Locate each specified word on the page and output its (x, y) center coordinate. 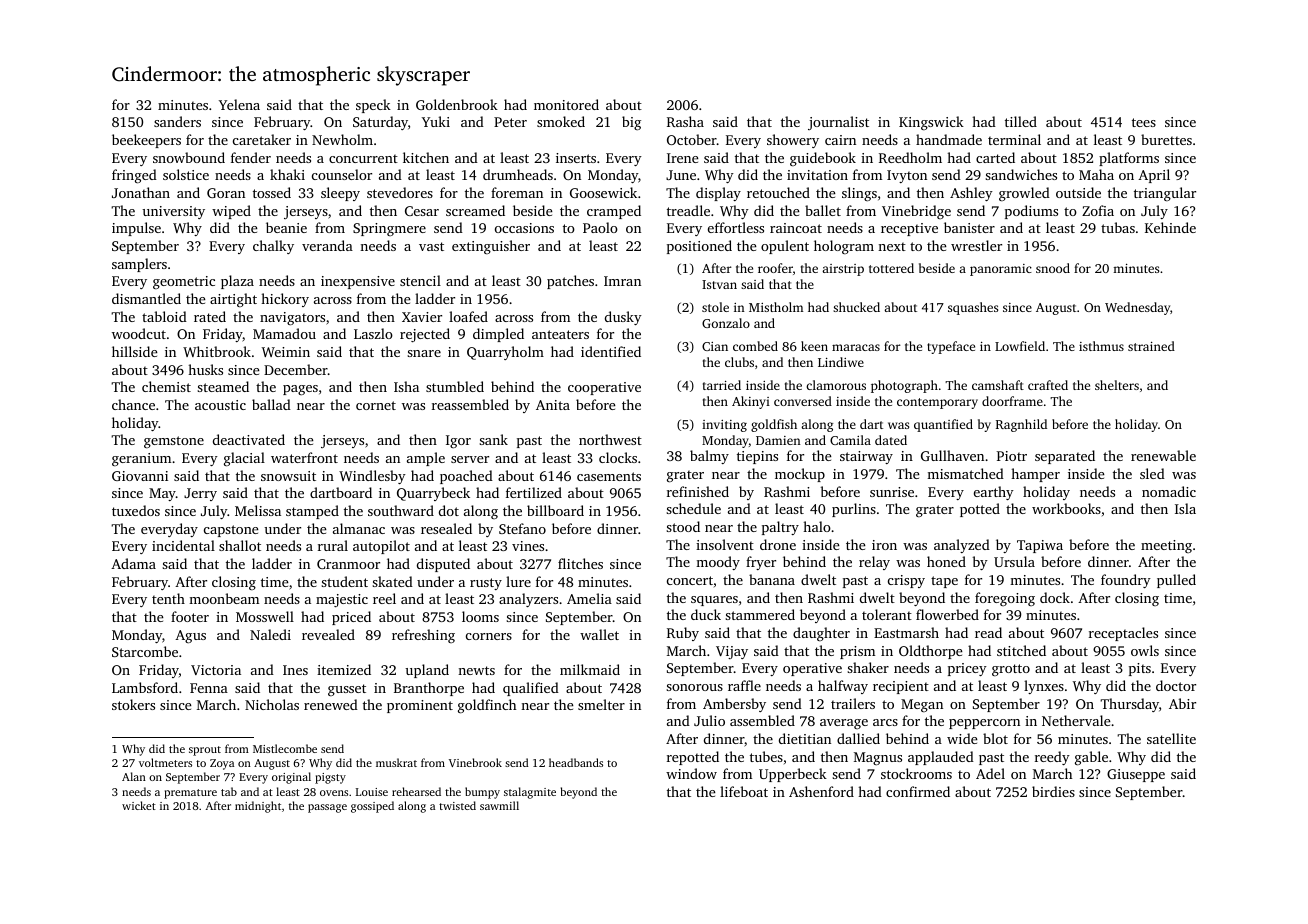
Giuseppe (1136, 775)
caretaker (262, 139)
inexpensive (358, 282)
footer (190, 616)
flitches (580, 563)
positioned (699, 247)
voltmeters (165, 762)
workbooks (1066, 508)
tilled (1021, 121)
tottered (891, 268)
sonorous (694, 687)
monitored (566, 104)
